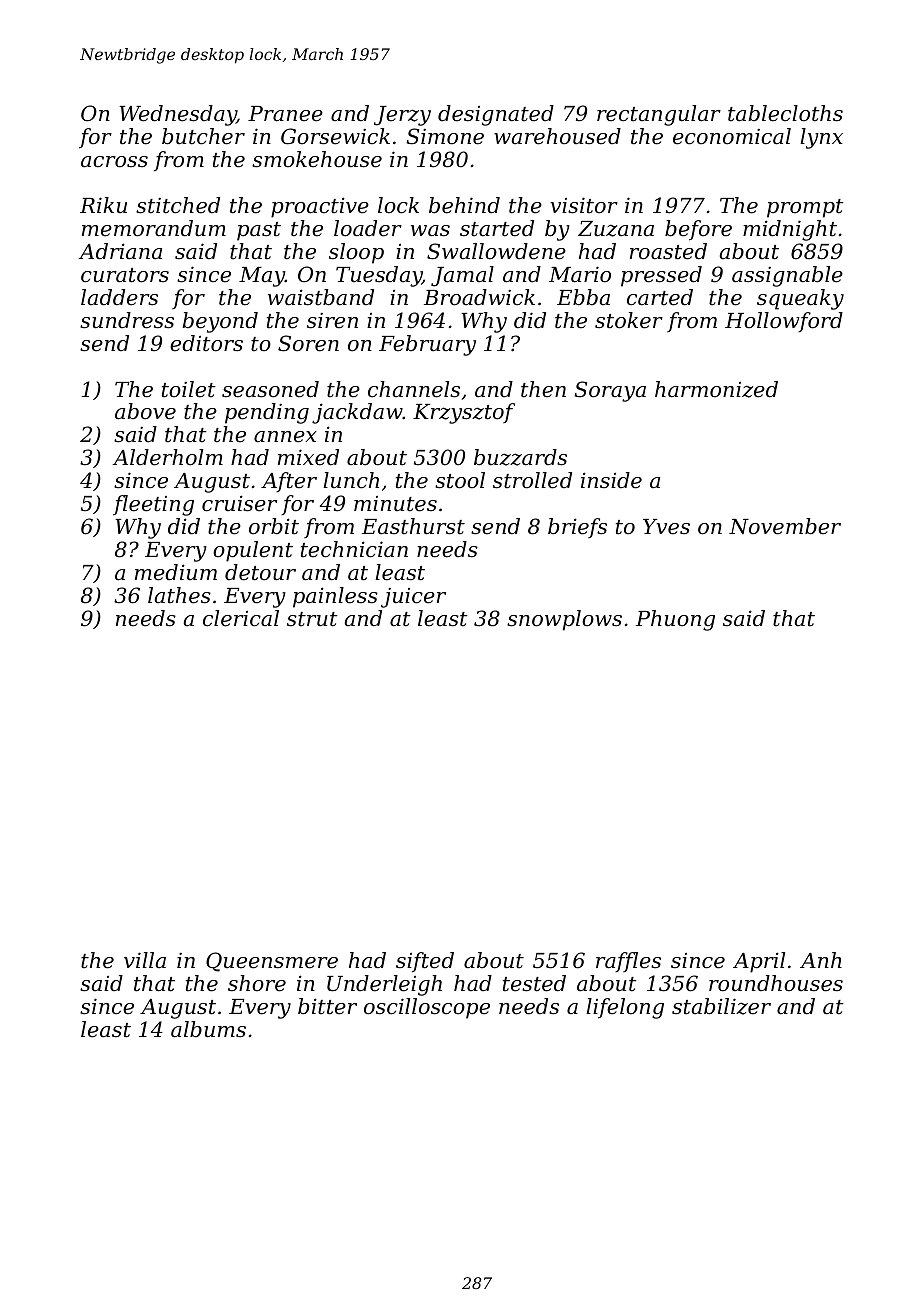  What do you see at coordinates (785, 526) in the page?
I see `November` at bounding box center [785, 526].
